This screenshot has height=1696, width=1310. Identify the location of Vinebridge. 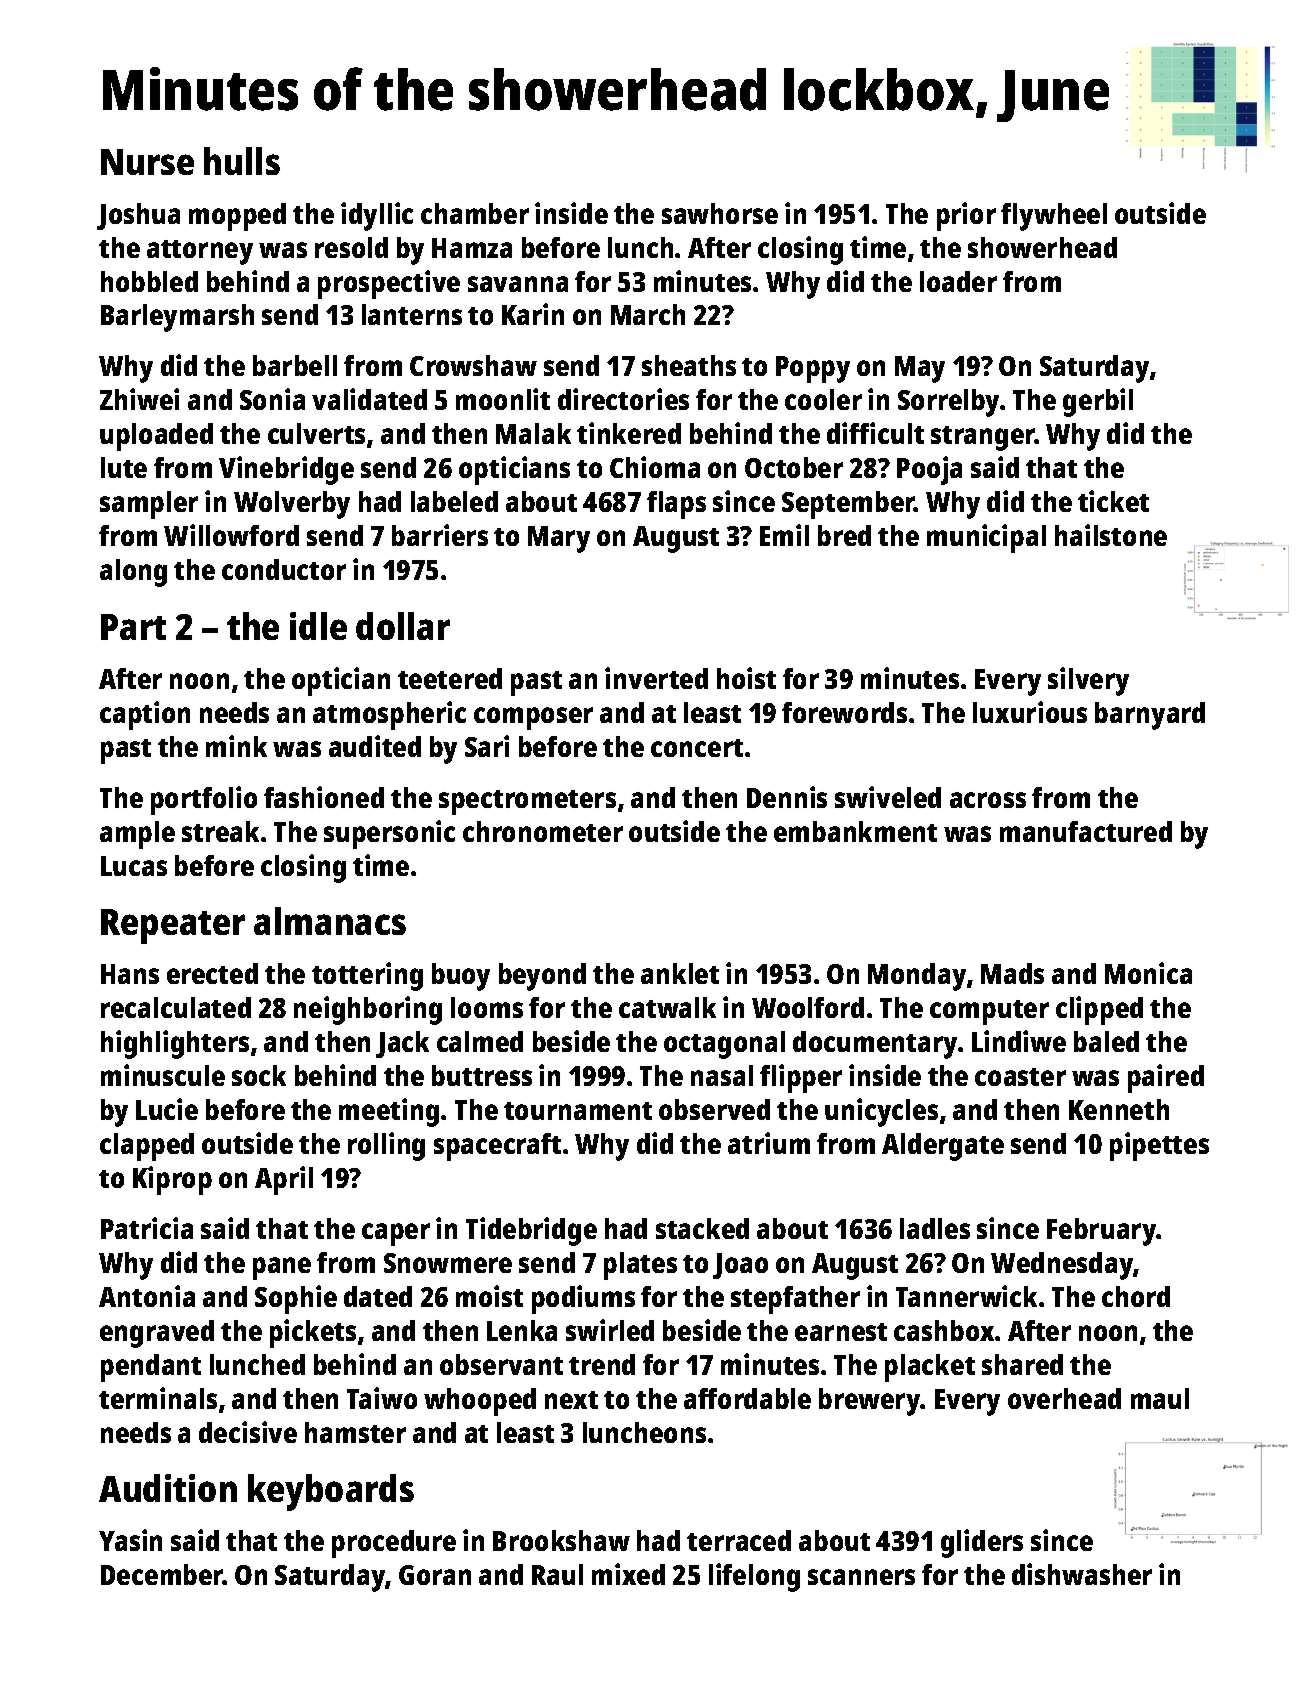
(286, 470).
